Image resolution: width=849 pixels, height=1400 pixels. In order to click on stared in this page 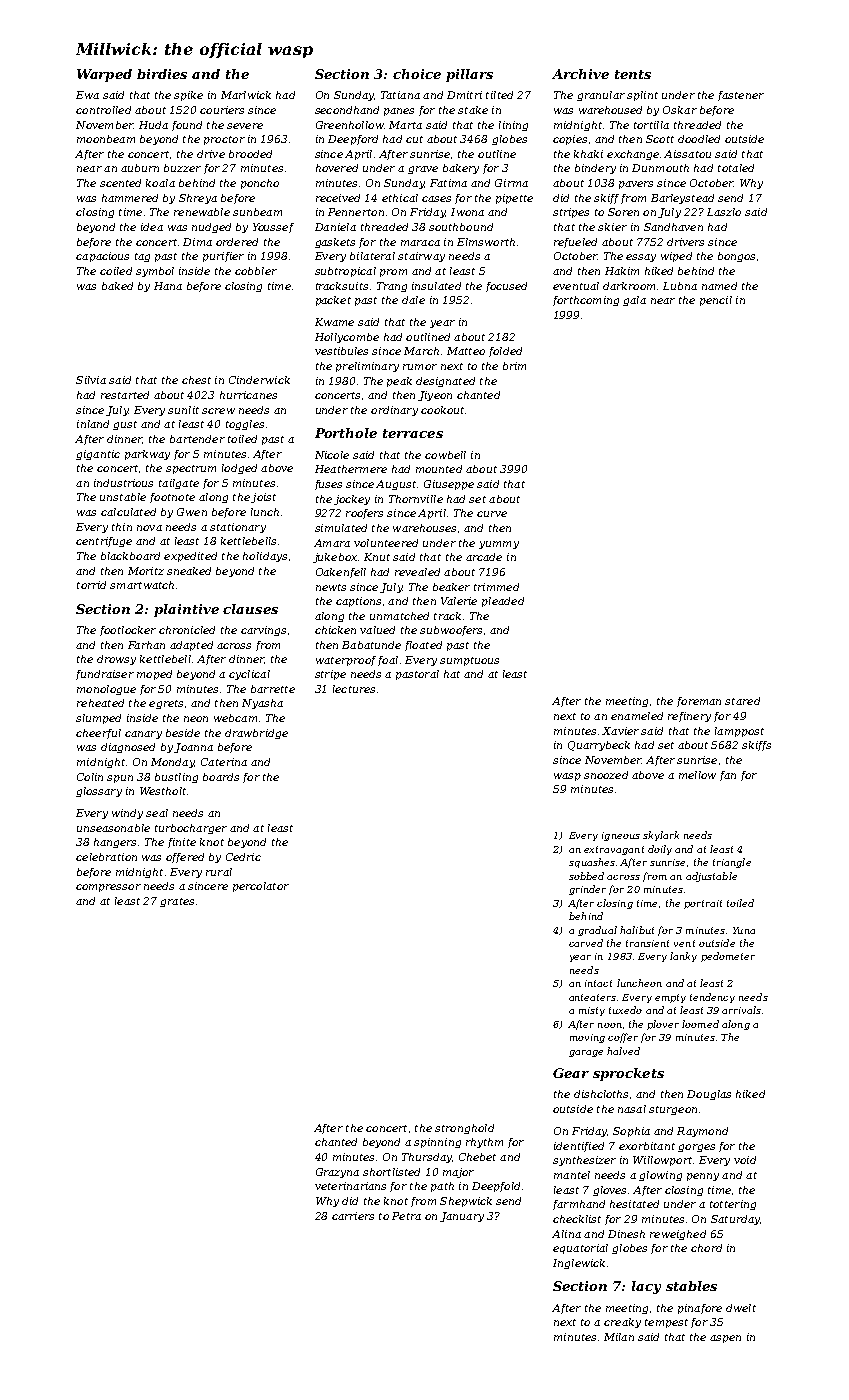, I will do `click(742, 701)`.
